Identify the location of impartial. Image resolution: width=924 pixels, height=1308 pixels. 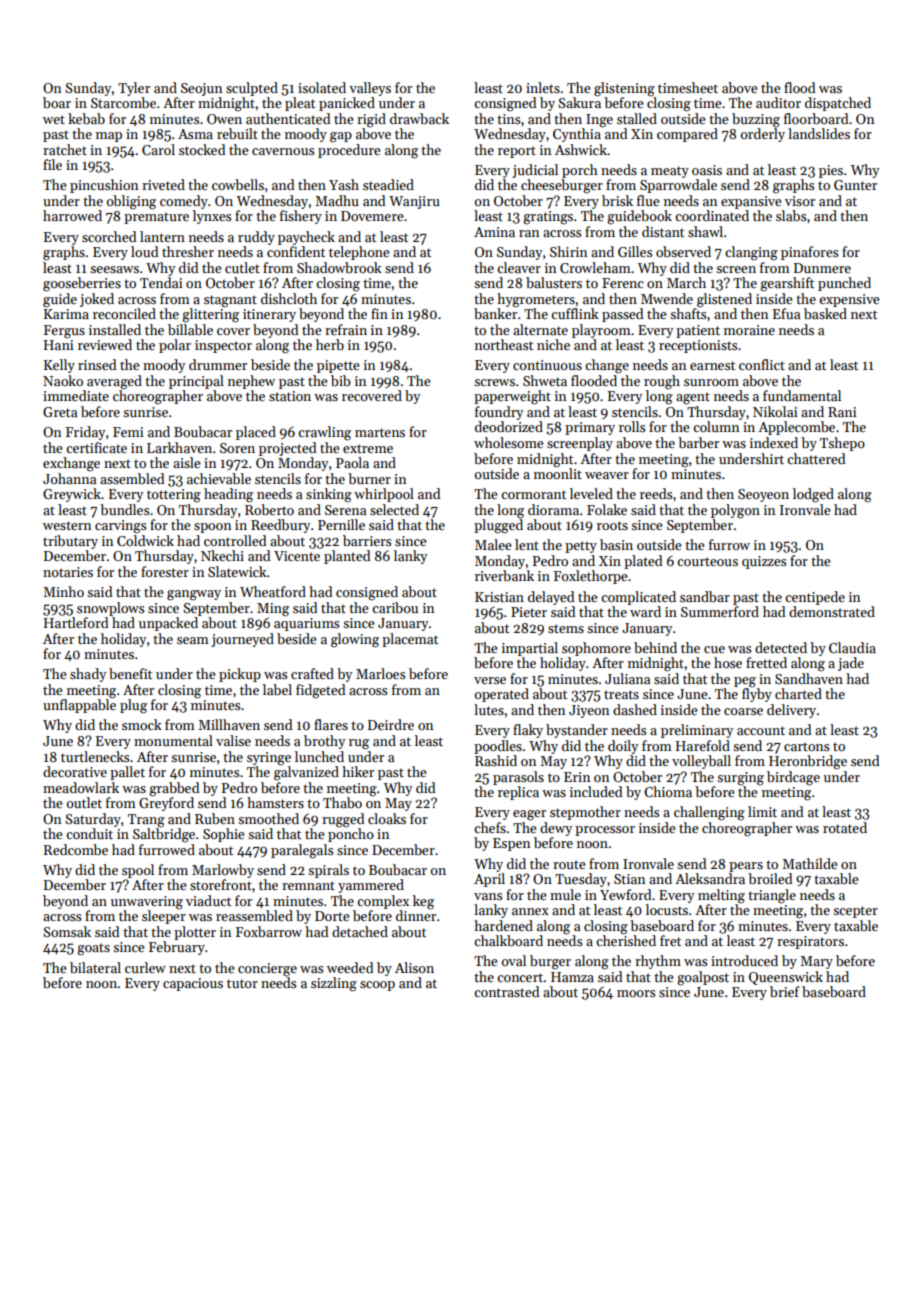
(530, 649).
